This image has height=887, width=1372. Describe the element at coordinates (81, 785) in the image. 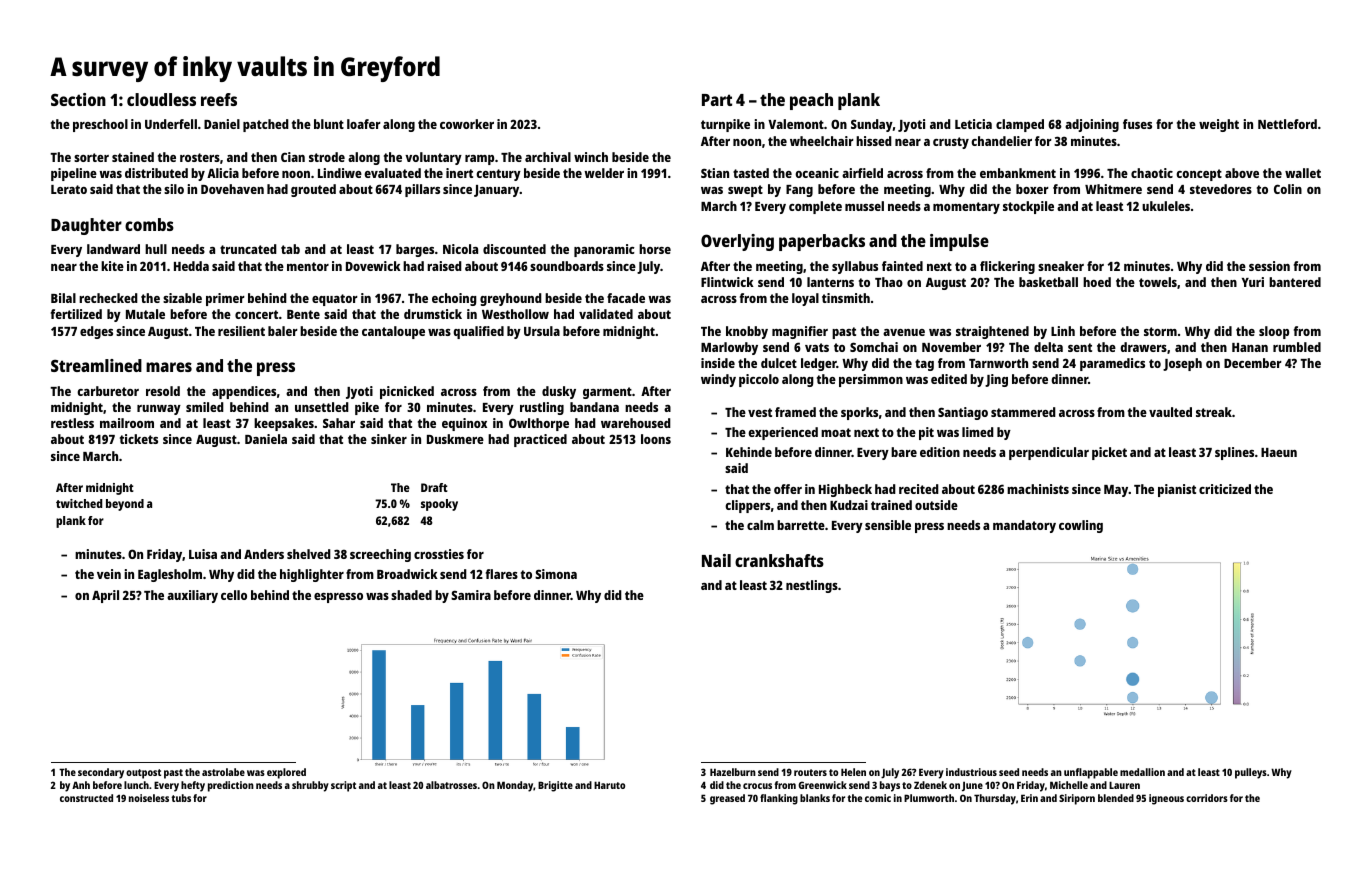

I see `Anh` at that location.
